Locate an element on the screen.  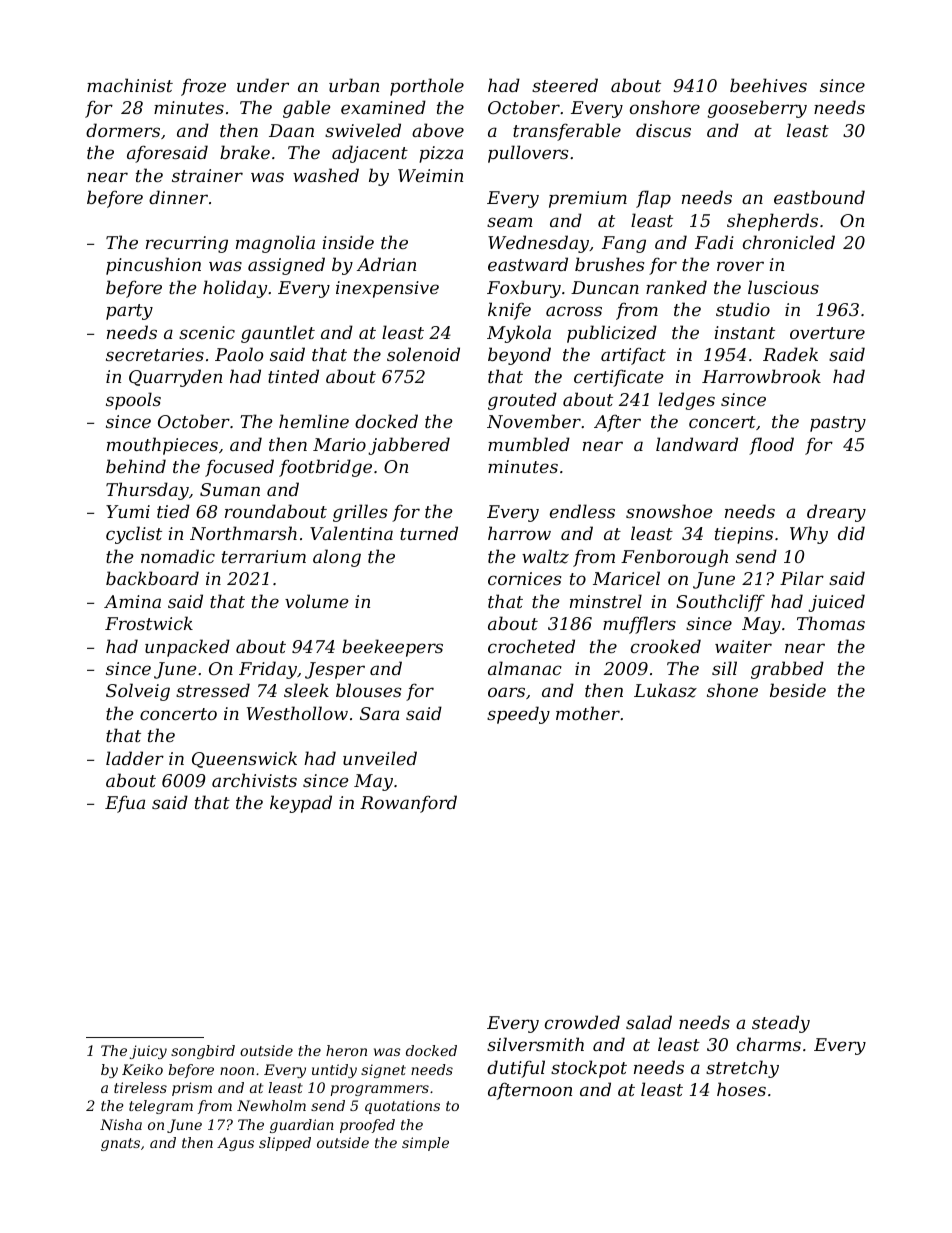
gnats is located at coordinates (120, 1144).
